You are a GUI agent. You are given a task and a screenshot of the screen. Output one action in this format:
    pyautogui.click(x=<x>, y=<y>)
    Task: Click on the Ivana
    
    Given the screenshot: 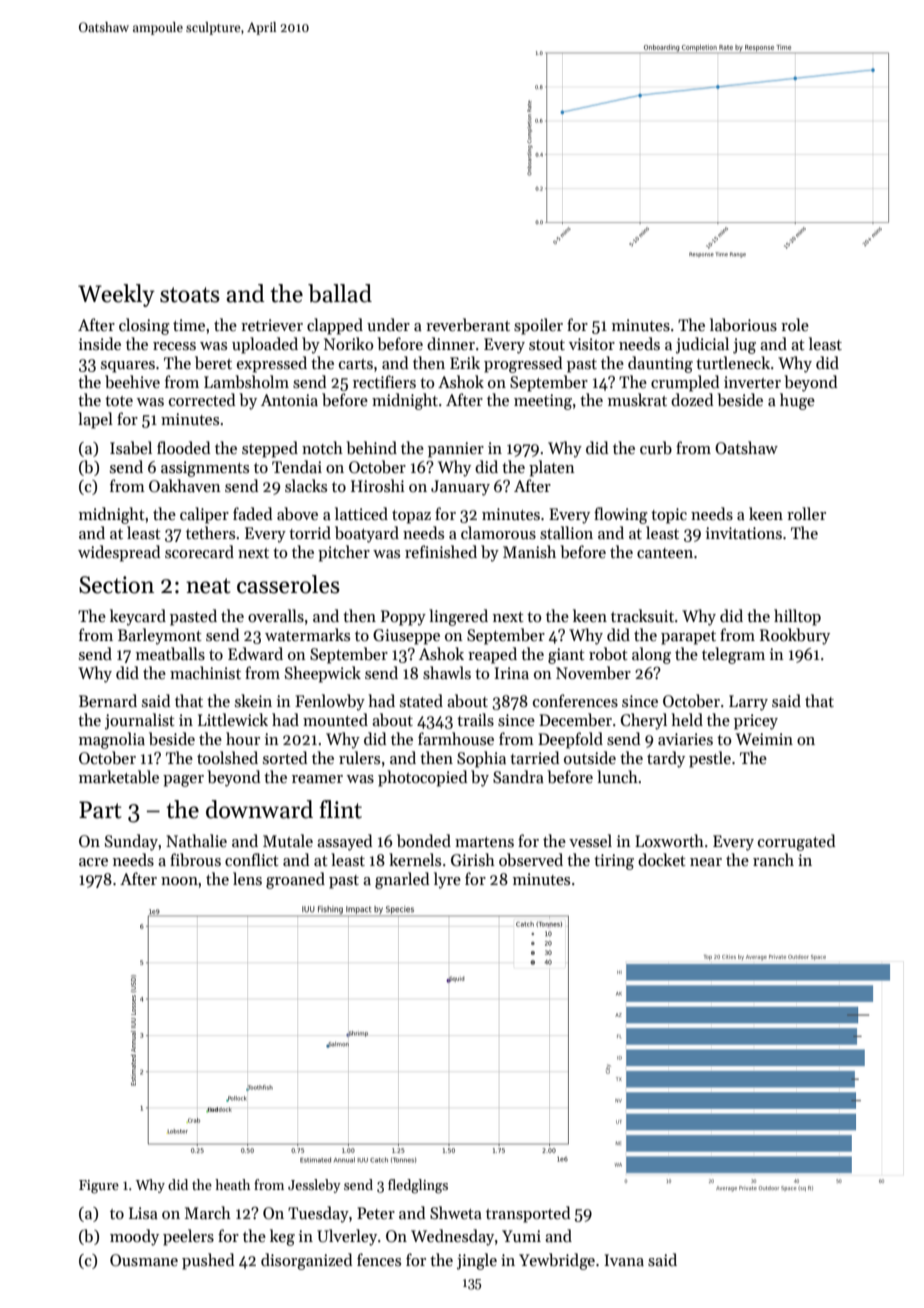 What is the action you would take?
    pyautogui.click(x=624, y=1260)
